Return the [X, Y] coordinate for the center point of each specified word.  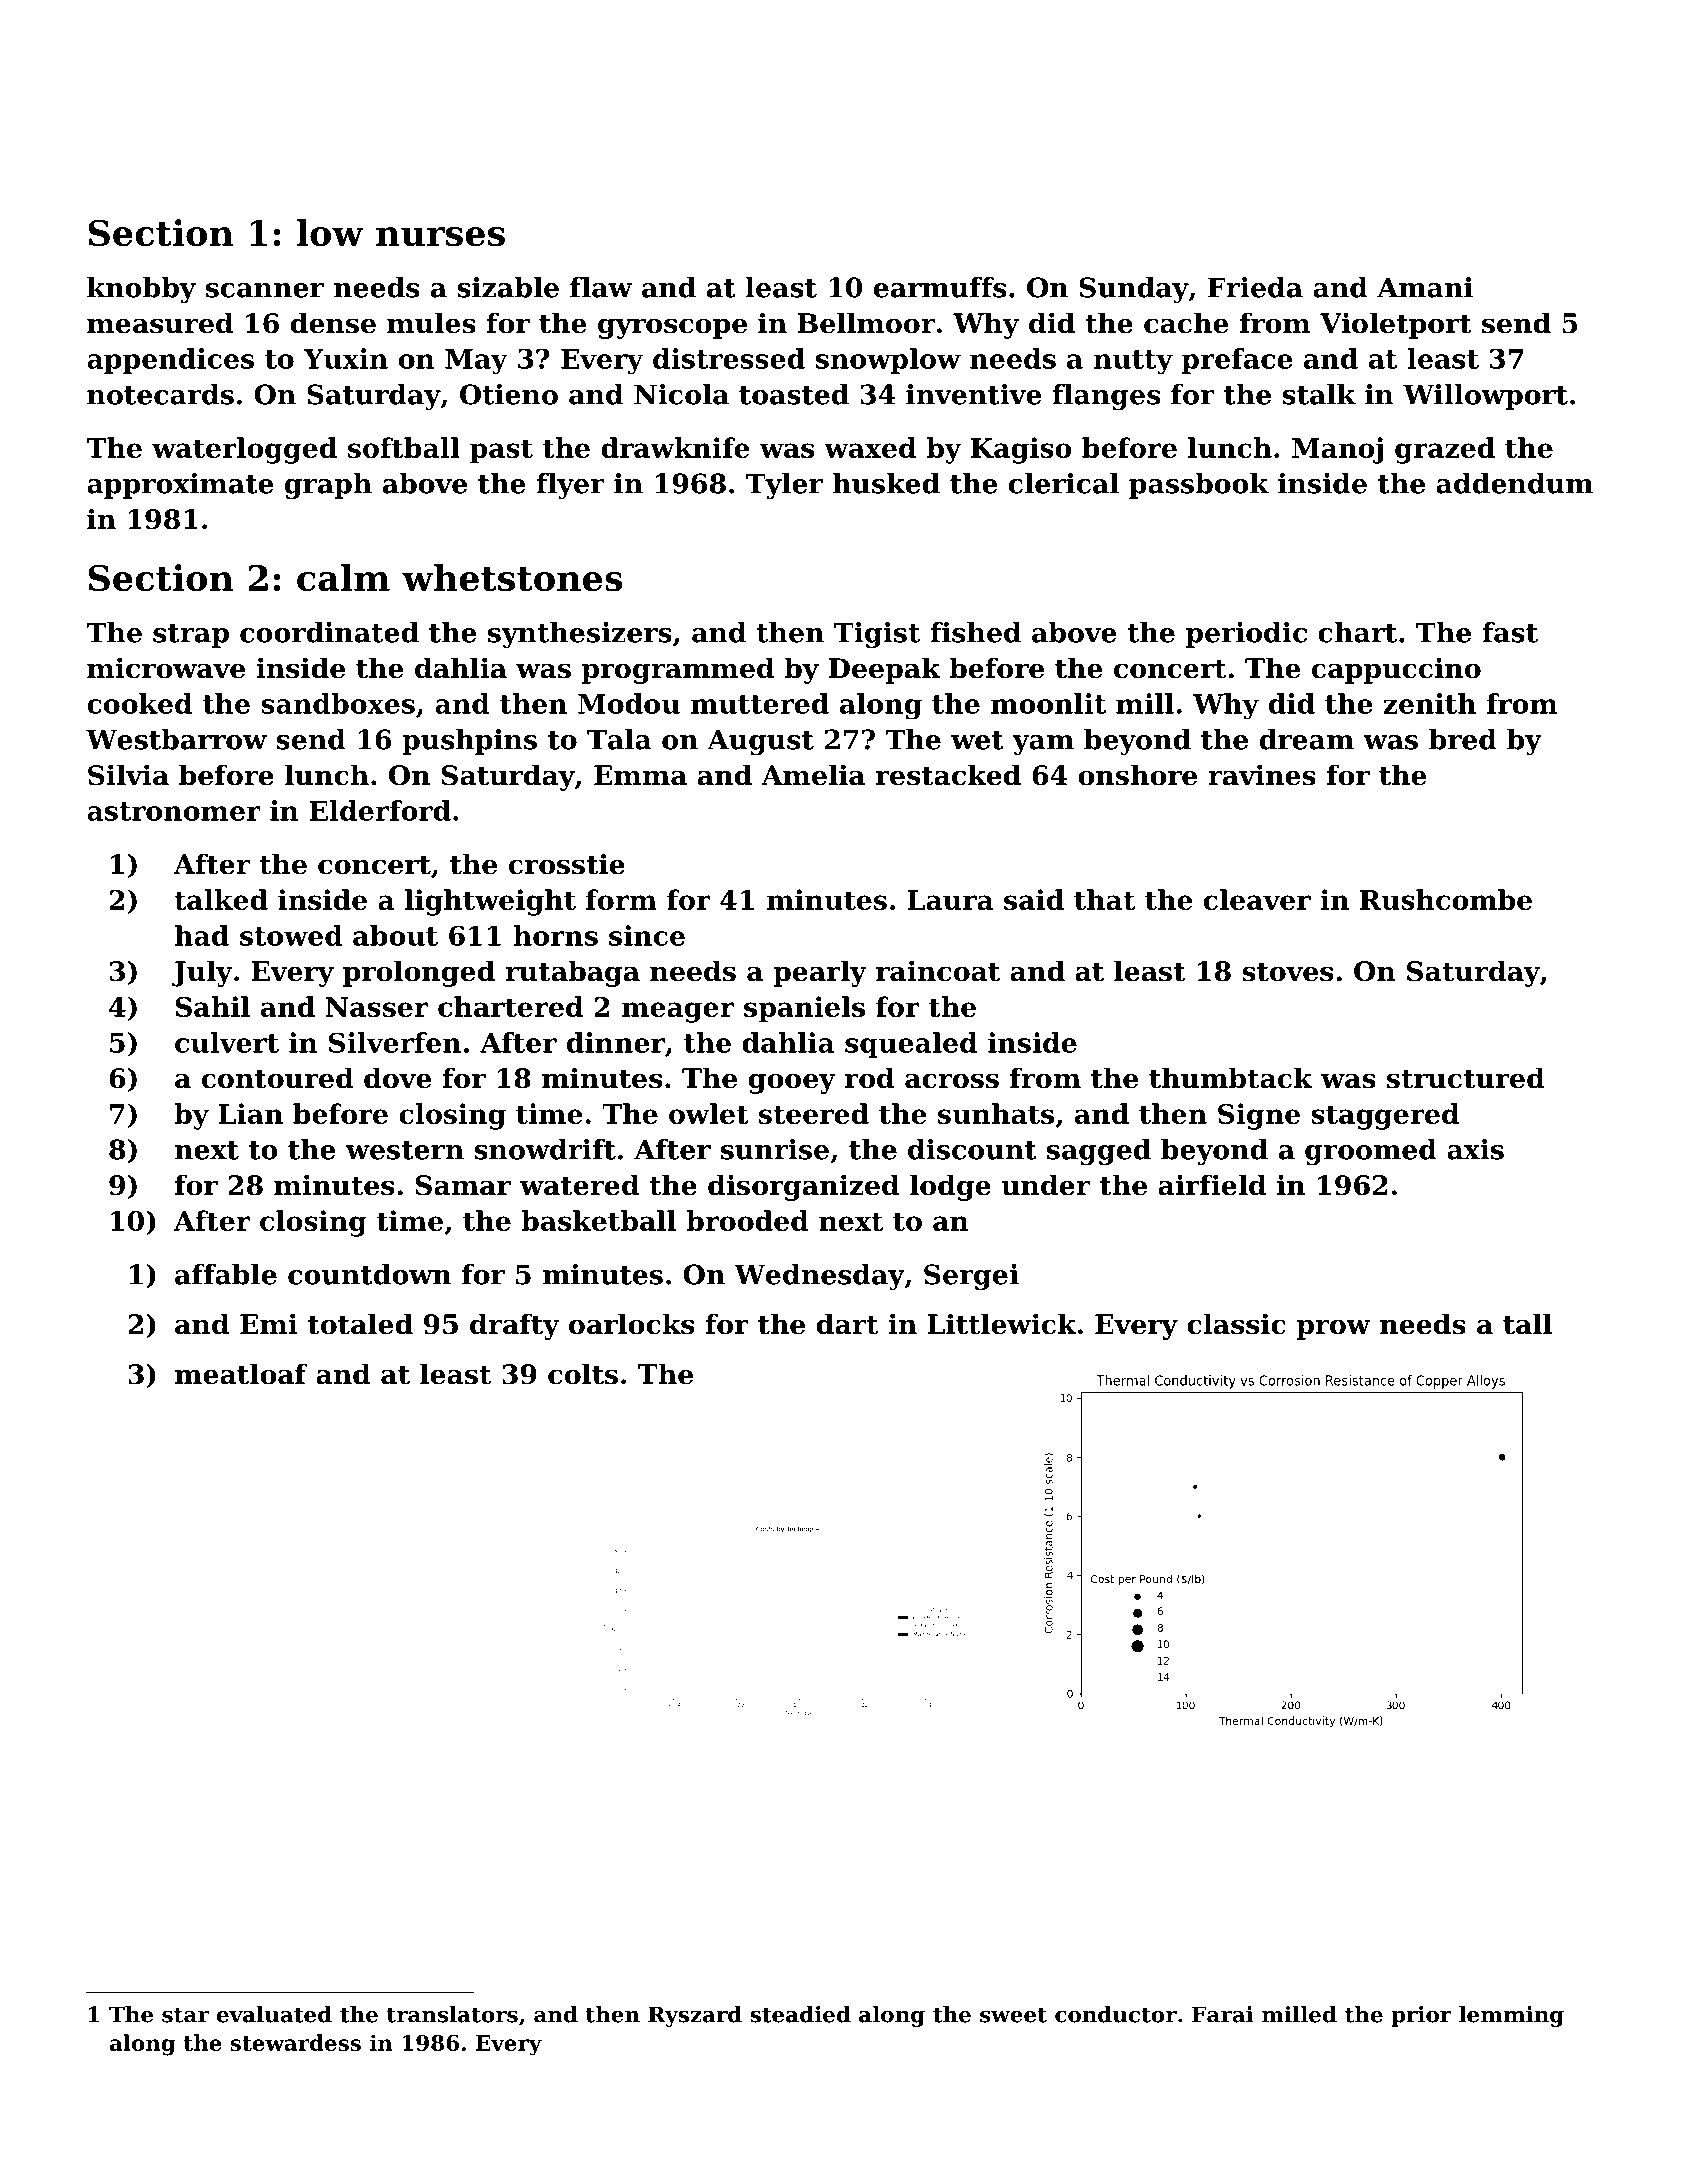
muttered [760, 703]
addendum [1514, 483]
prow [1334, 1329]
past [501, 451]
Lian [251, 1113]
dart [847, 1324]
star [185, 2015]
